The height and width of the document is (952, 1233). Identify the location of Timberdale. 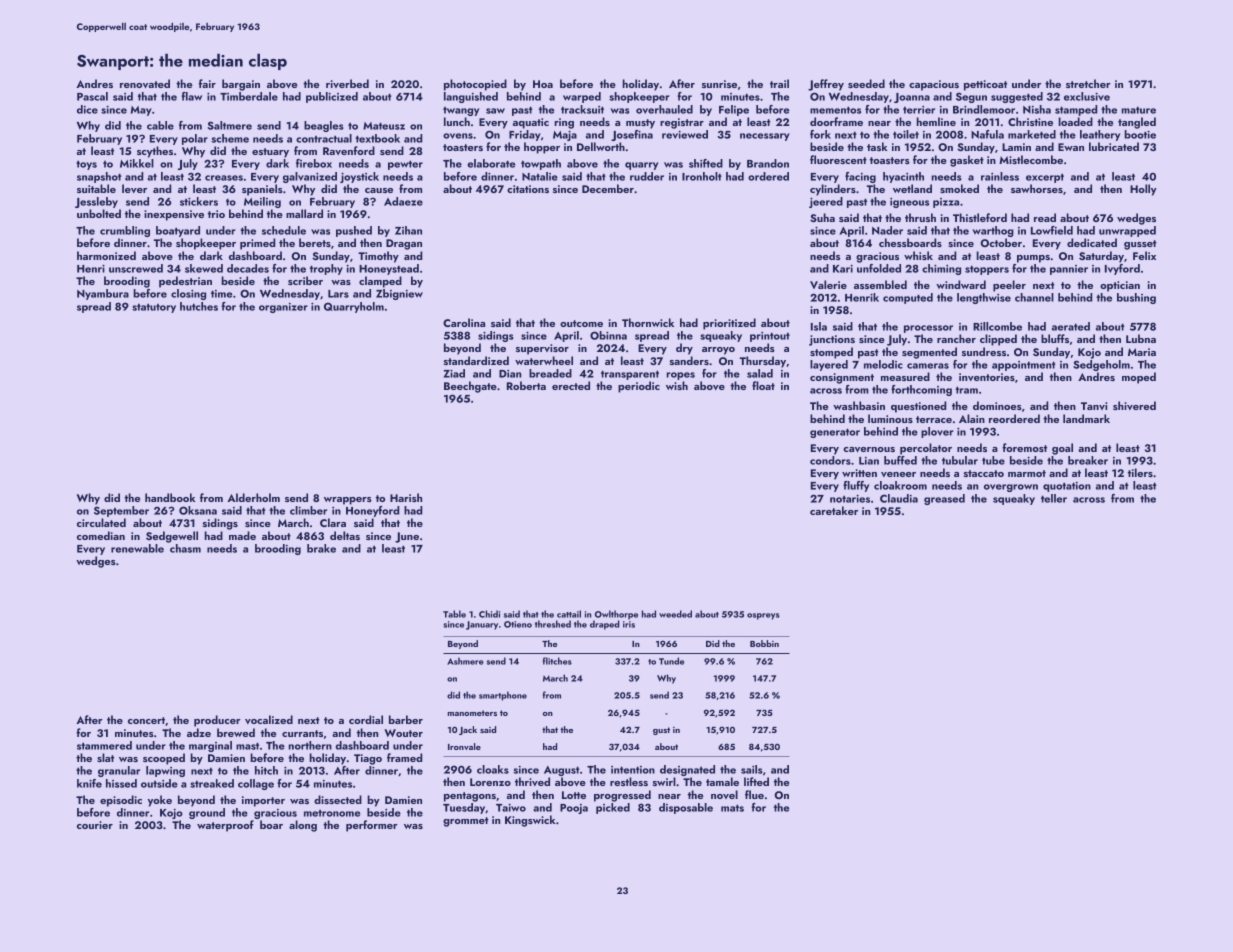
(249, 96).
